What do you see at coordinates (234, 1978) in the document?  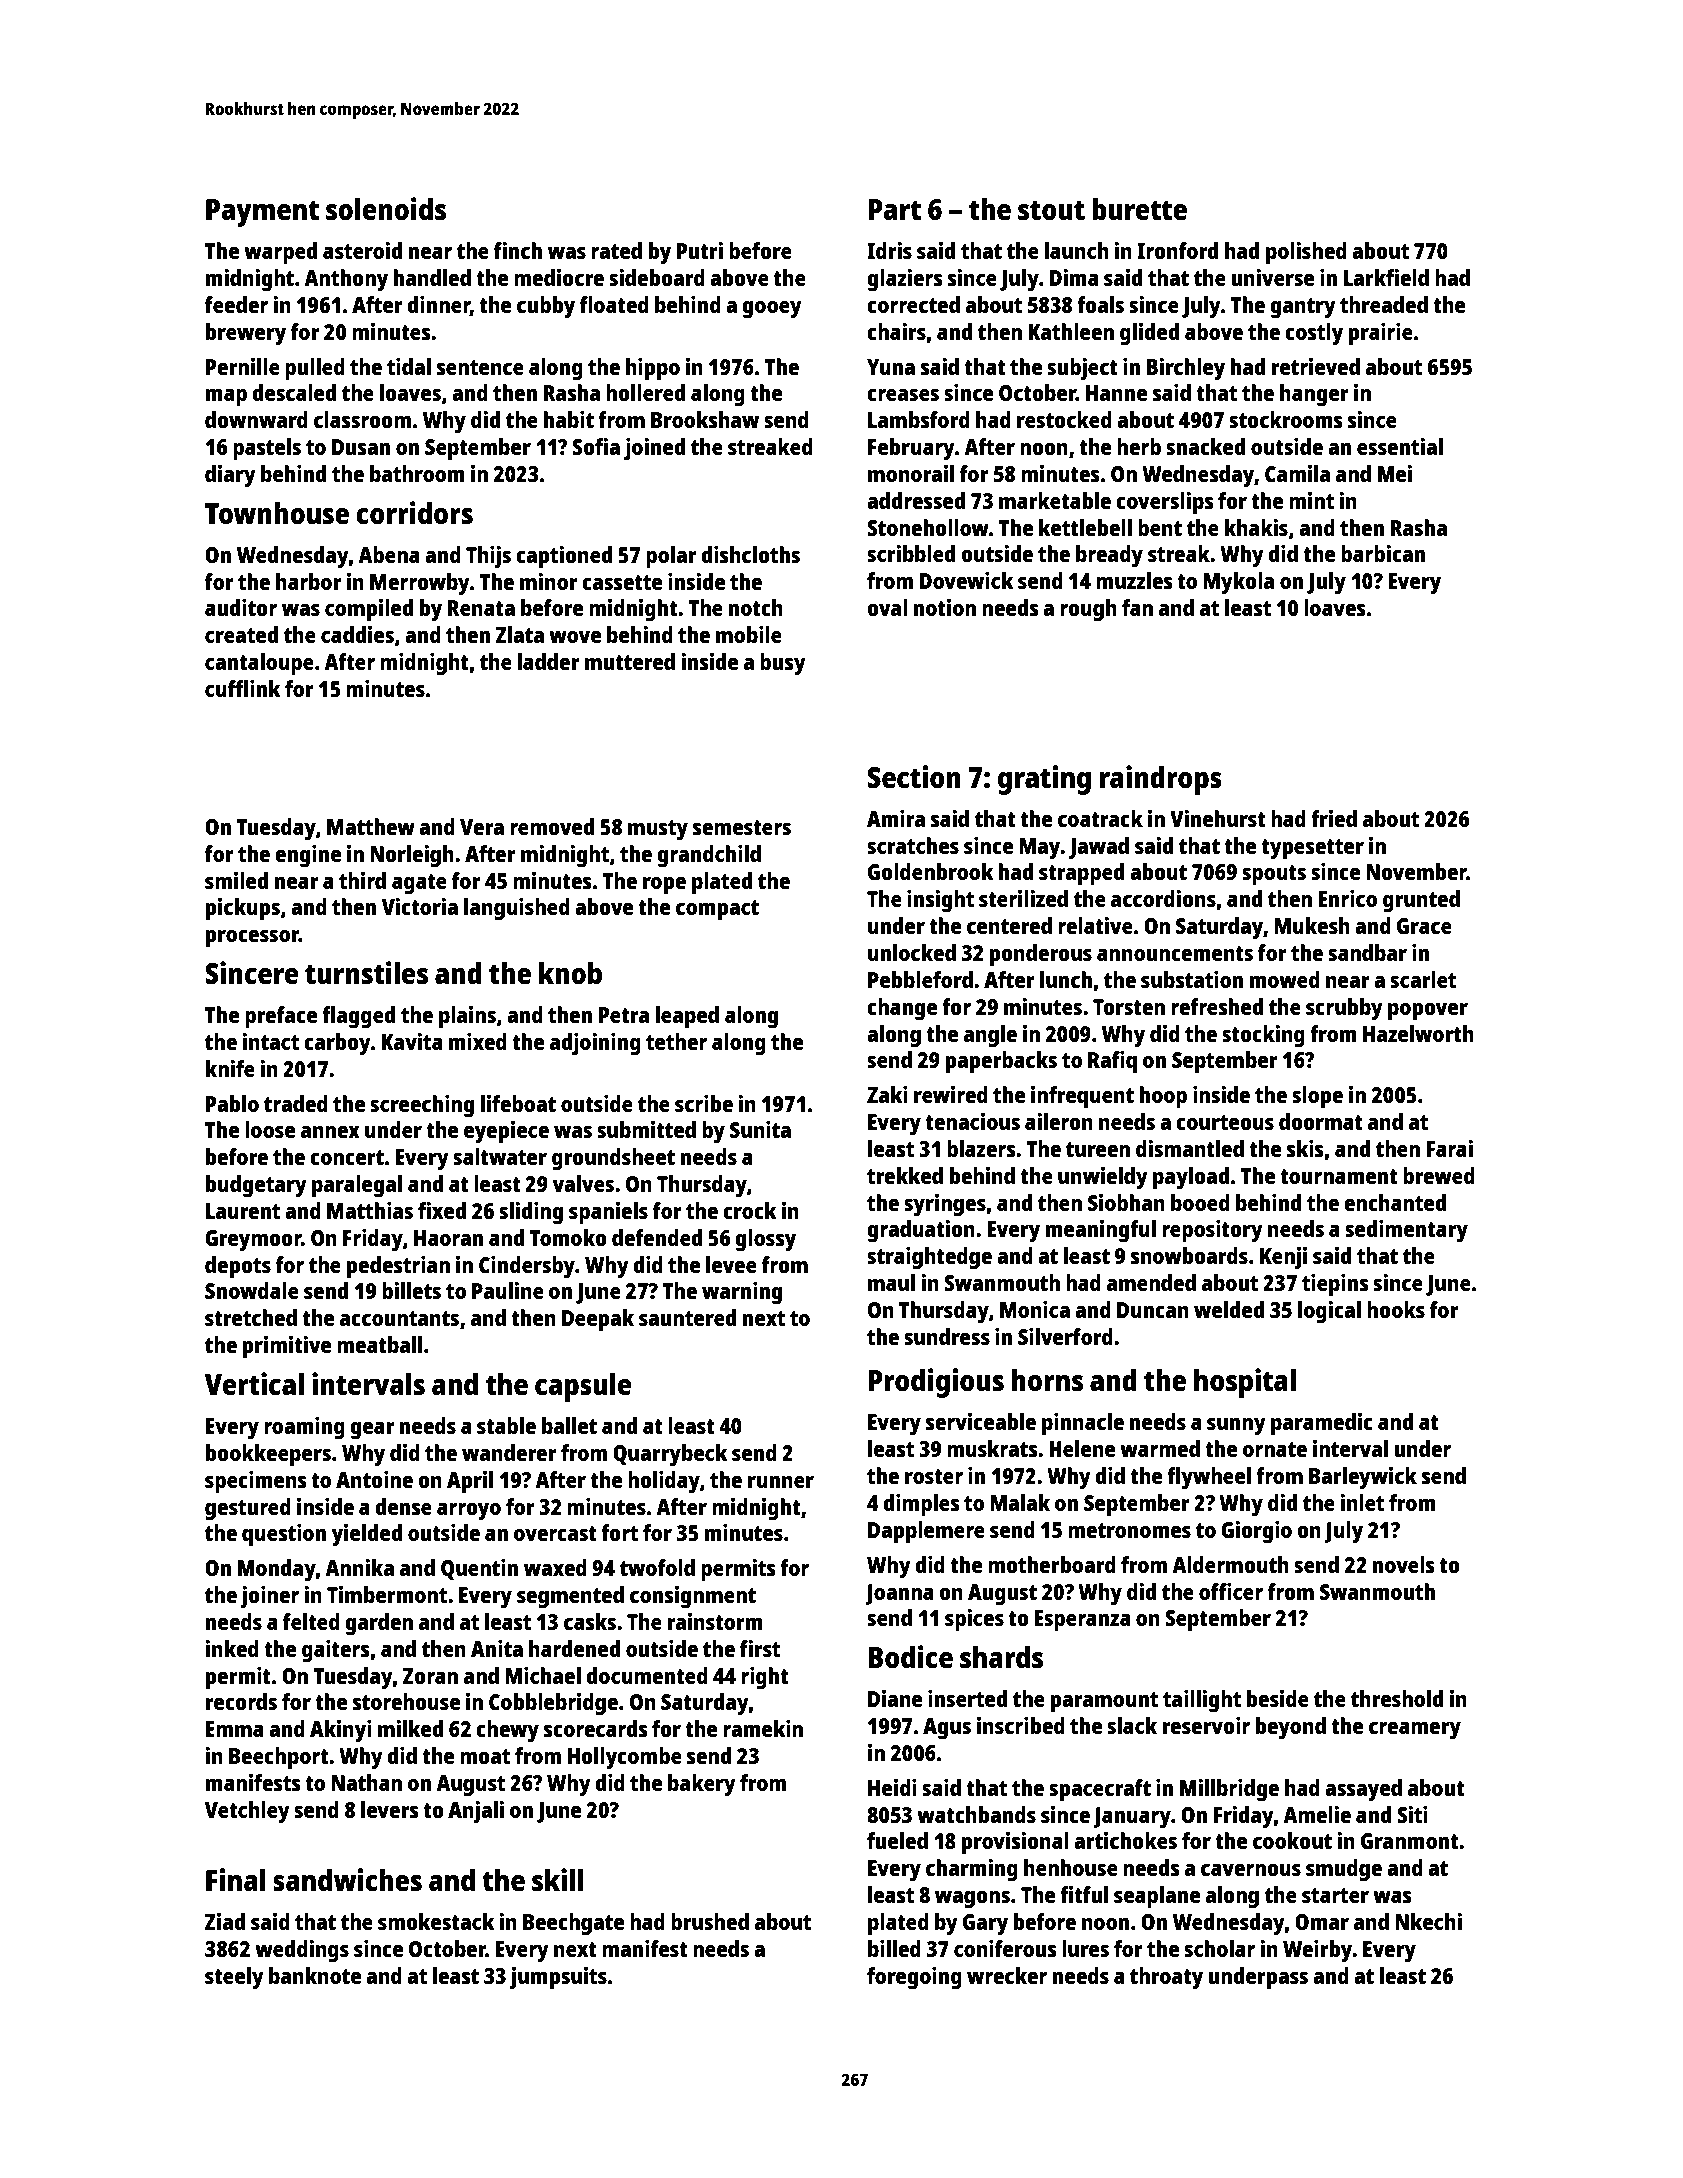 I see `steely` at bounding box center [234, 1978].
